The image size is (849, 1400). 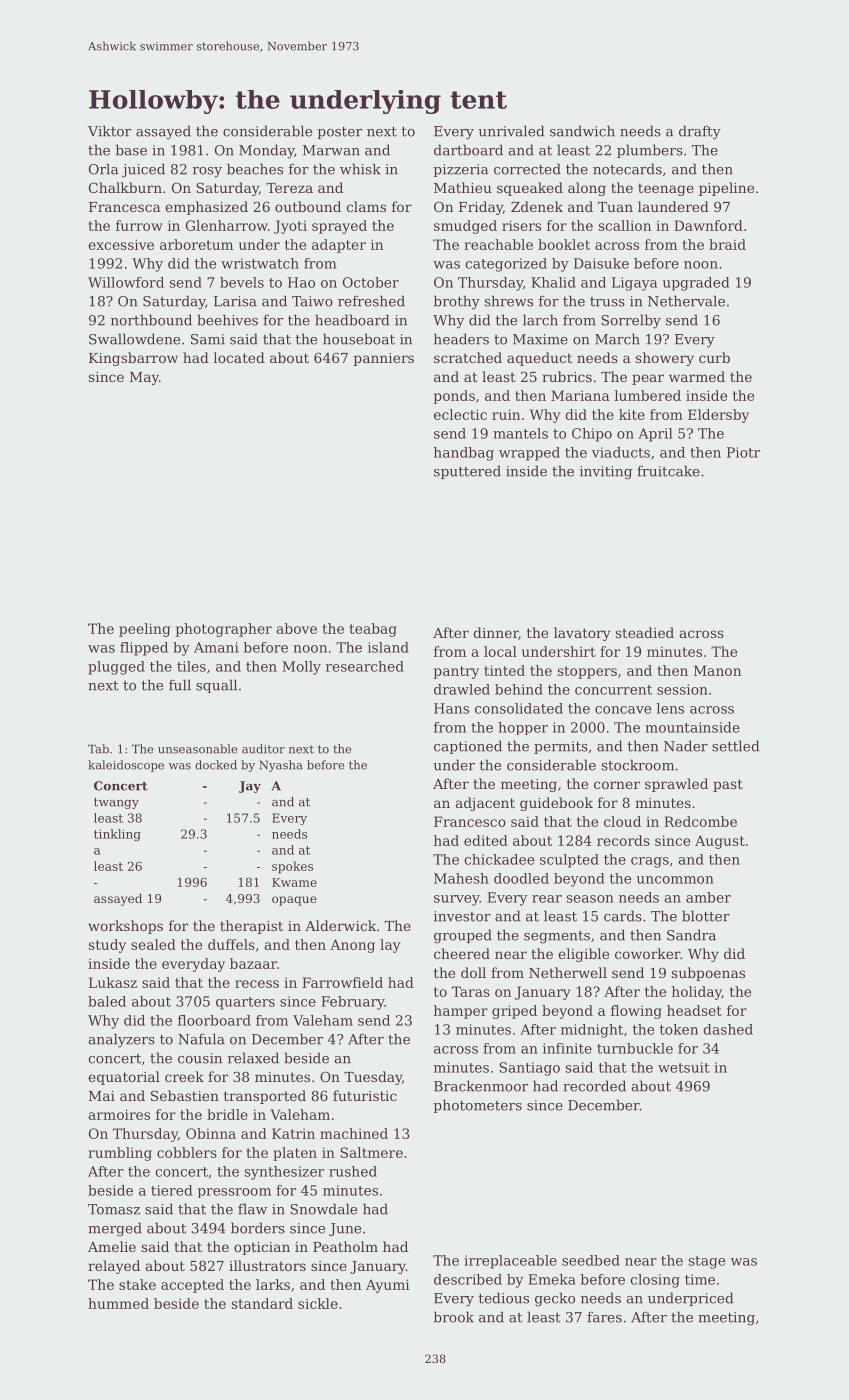 What do you see at coordinates (234, 1193) in the screenshot?
I see `pressroom` at bounding box center [234, 1193].
